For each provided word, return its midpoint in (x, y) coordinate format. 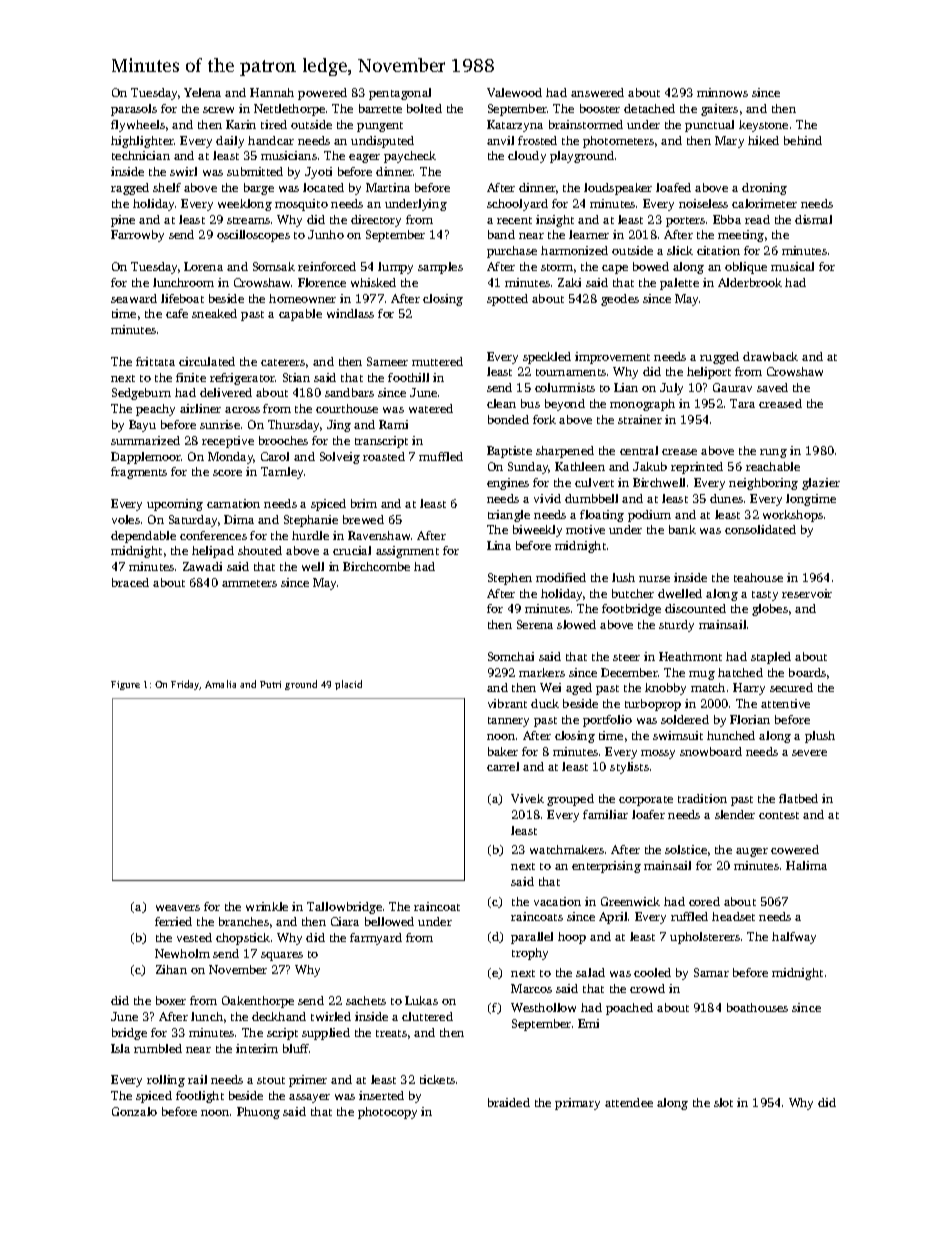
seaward (134, 298)
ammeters (249, 583)
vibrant (507, 703)
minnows (722, 92)
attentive (785, 703)
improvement (612, 358)
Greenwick (630, 901)
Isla (120, 1048)
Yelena (202, 92)
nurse (654, 579)
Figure (125, 685)
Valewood (514, 92)
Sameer (387, 361)
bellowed (389, 921)
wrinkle (267, 906)
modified (561, 577)
